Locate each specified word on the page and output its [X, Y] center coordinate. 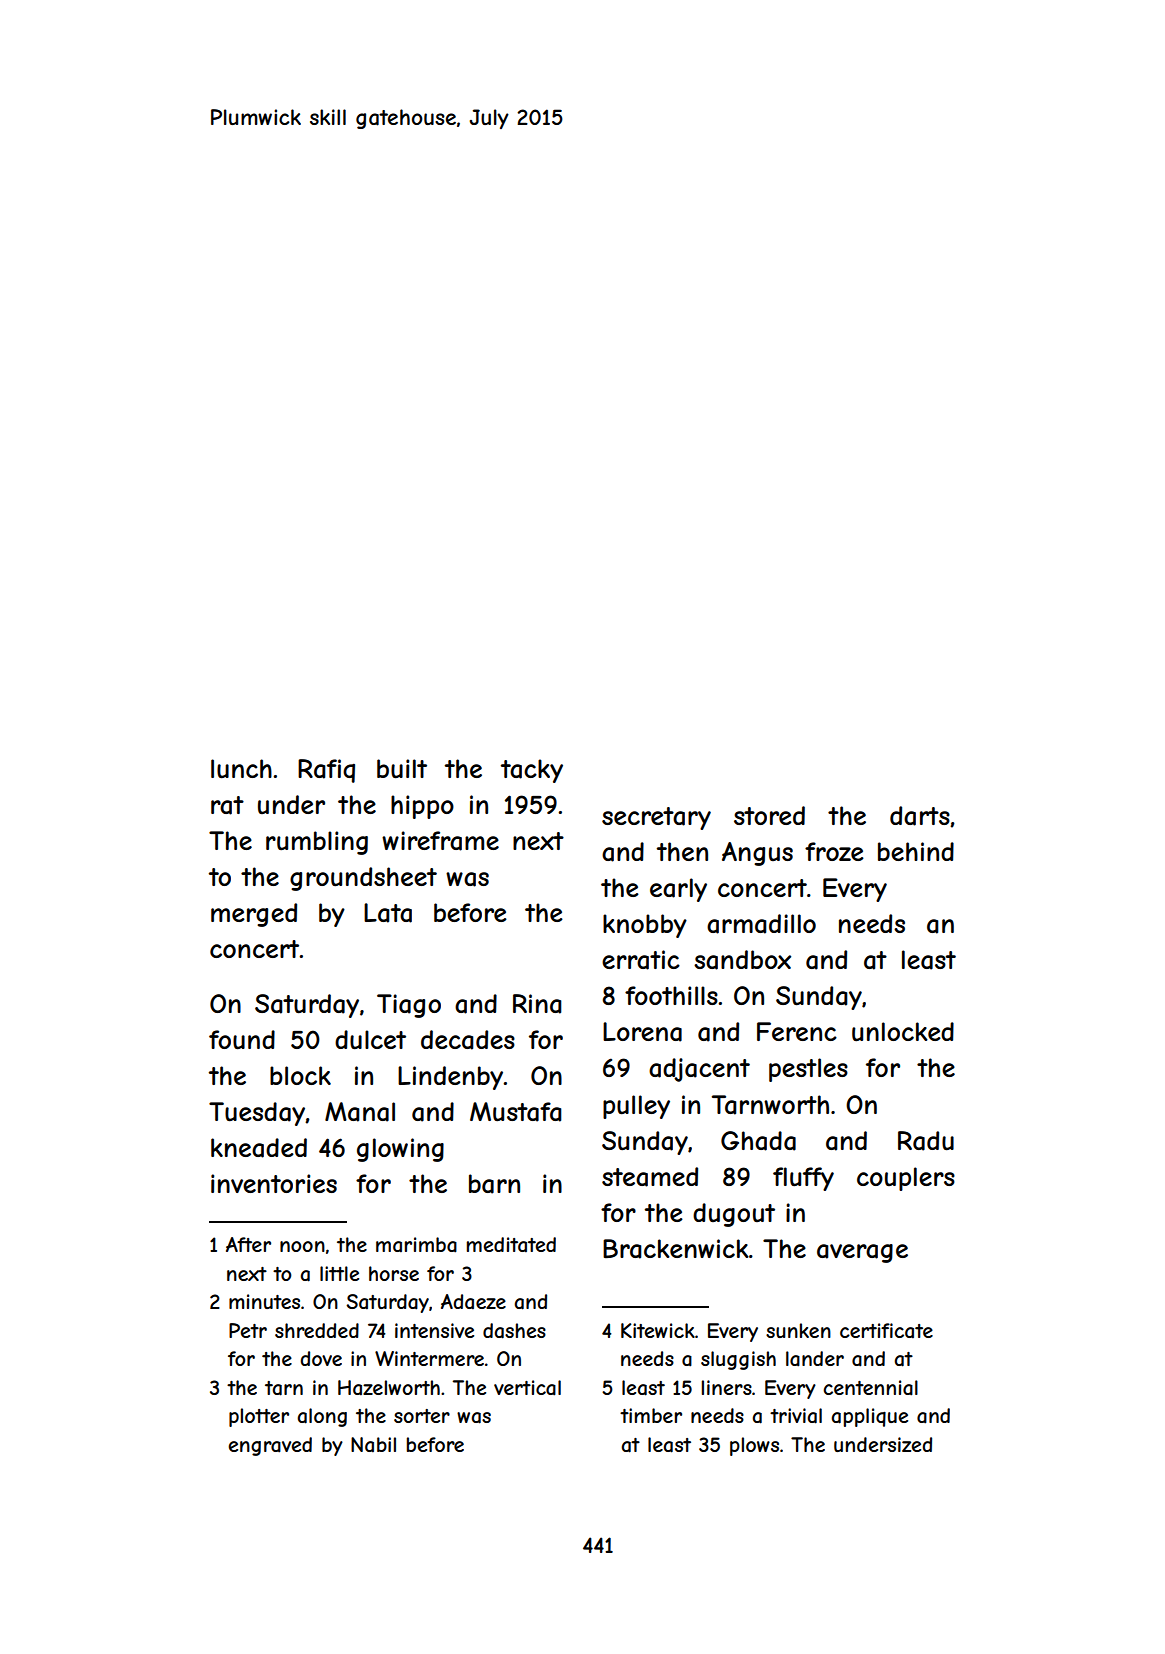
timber [651, 1415]
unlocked [903, 1031]
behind [916, 851]
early [678, 890]
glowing [400, 1150]
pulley [636, 1107]
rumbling [317, 843]
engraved [270, 1446]
